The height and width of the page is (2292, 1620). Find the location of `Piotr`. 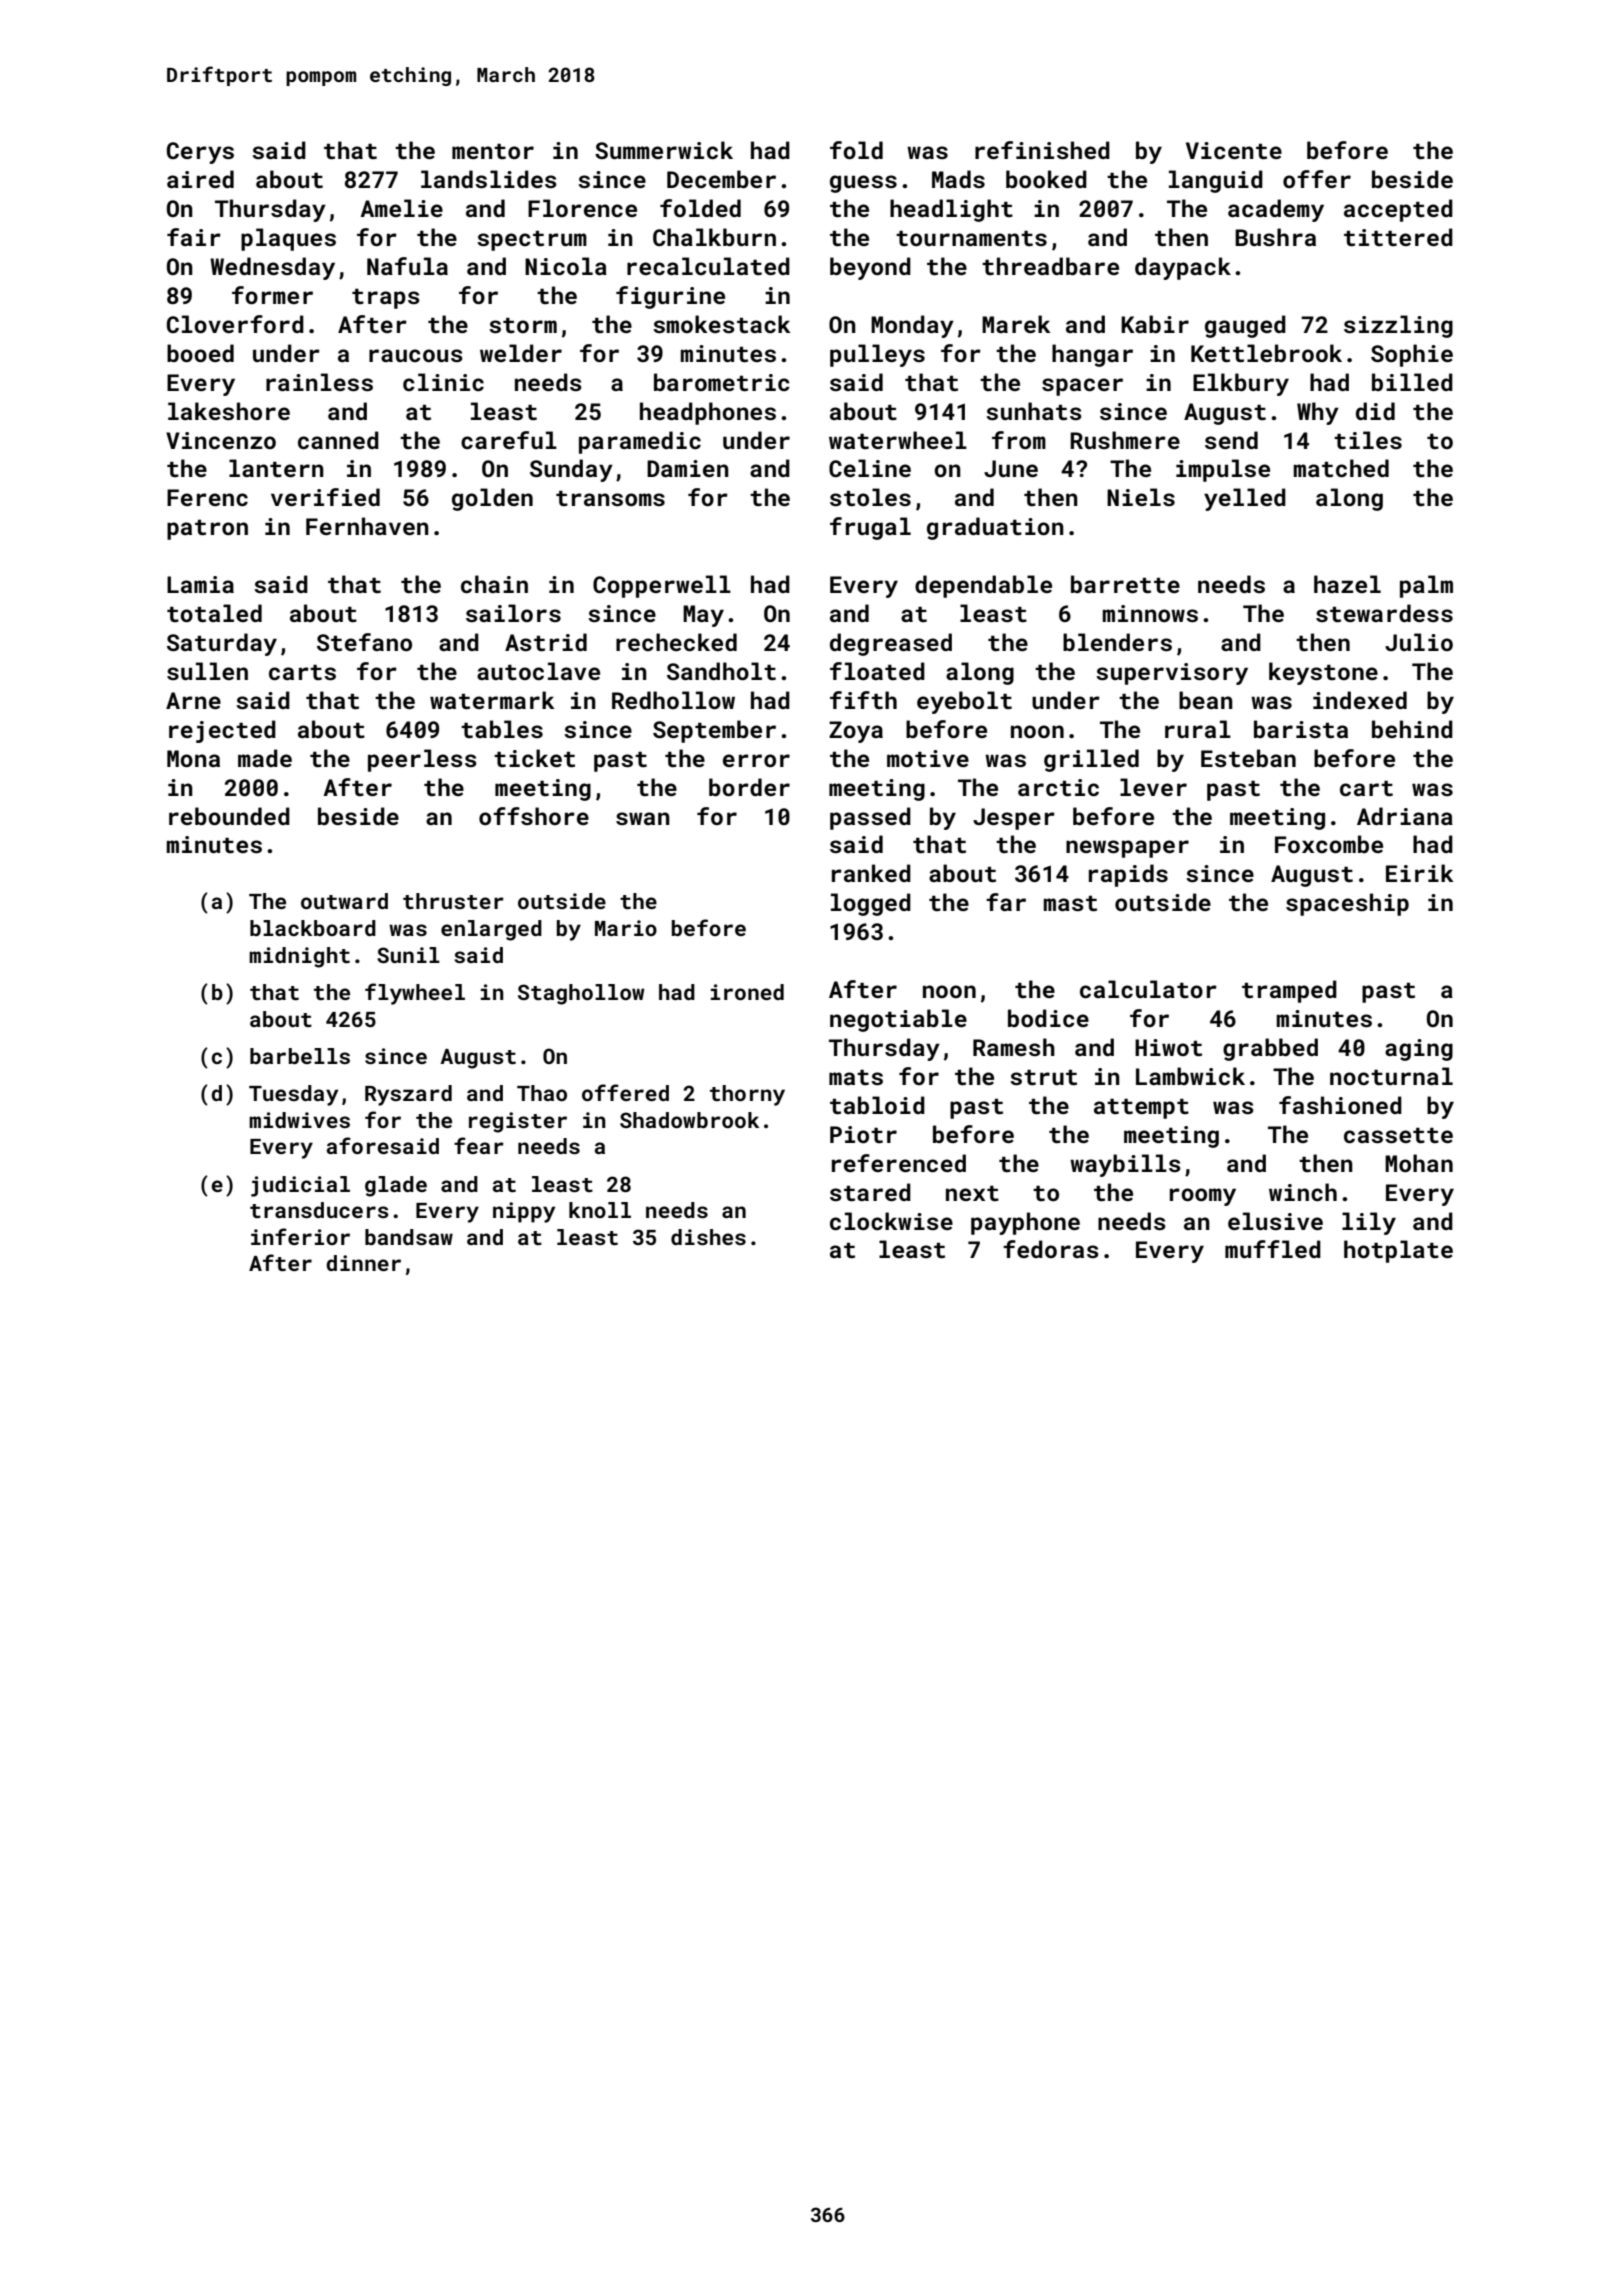

Piotr is located at coordinates (863, 1134).
